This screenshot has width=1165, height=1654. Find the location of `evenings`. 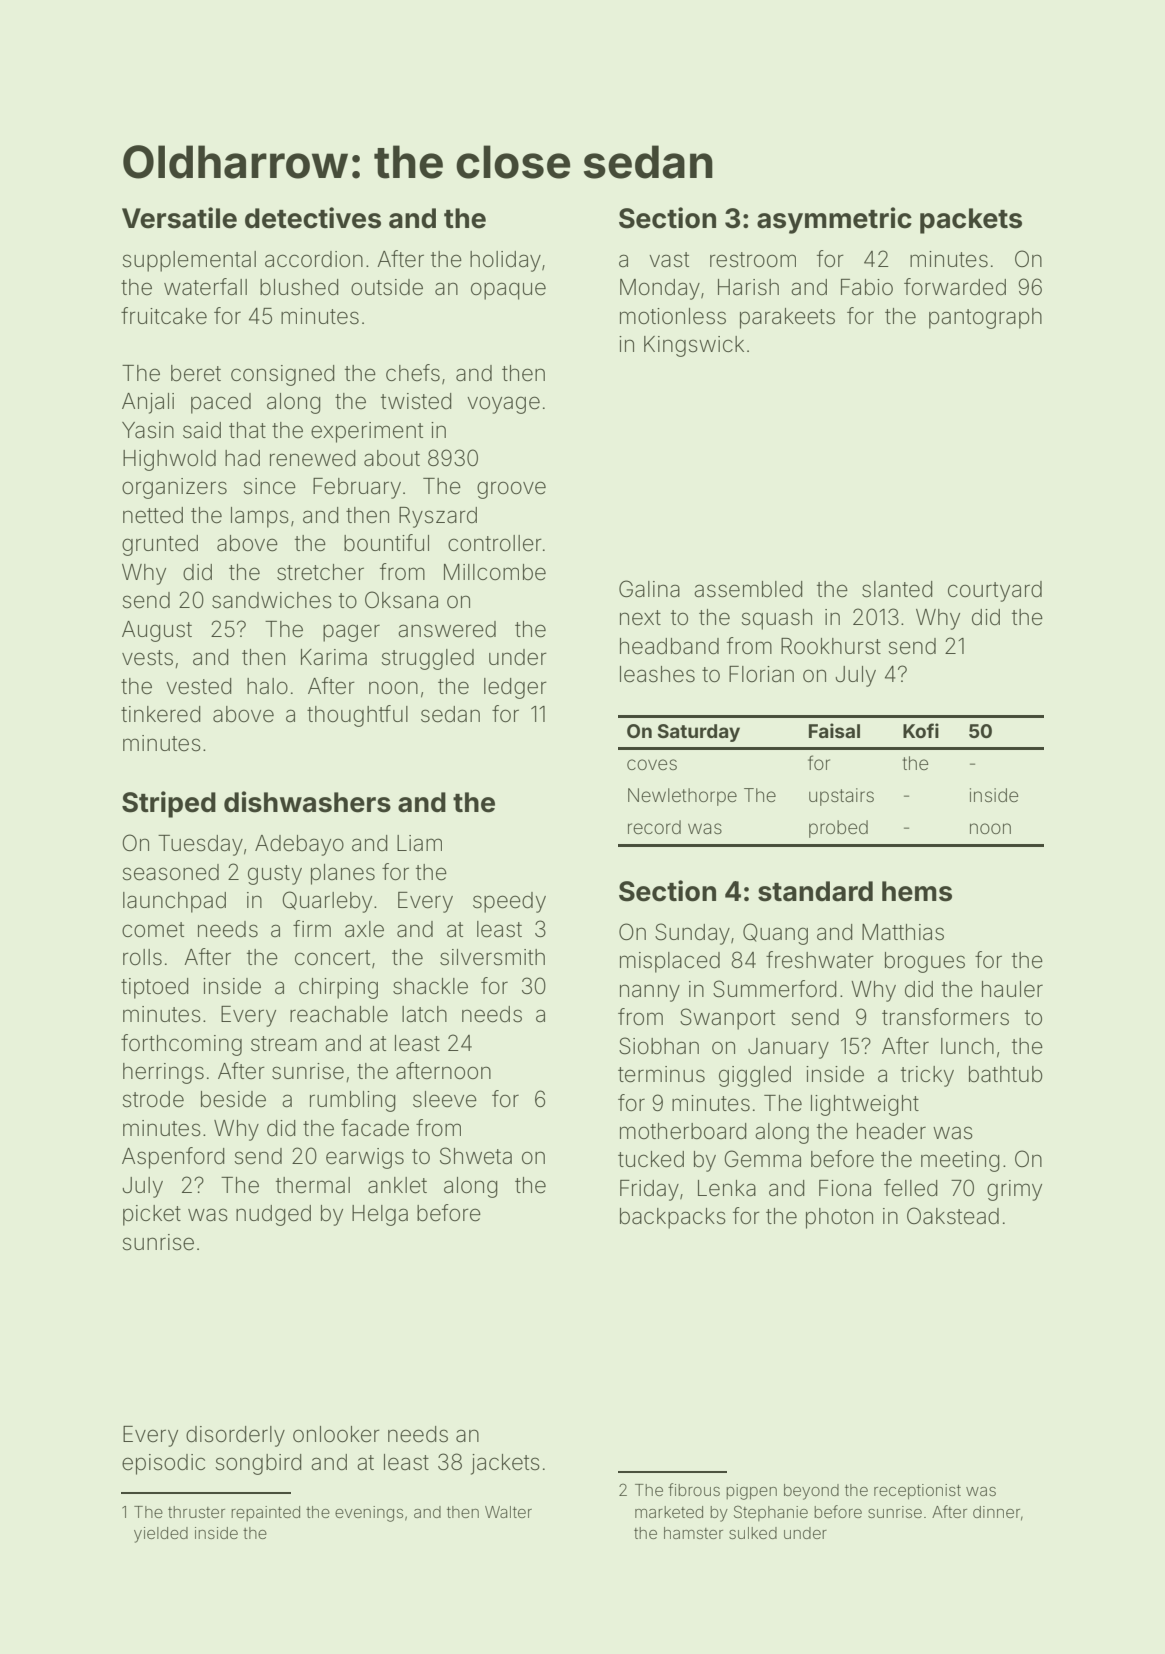

evenings is located at coordinates (369, 1514).
